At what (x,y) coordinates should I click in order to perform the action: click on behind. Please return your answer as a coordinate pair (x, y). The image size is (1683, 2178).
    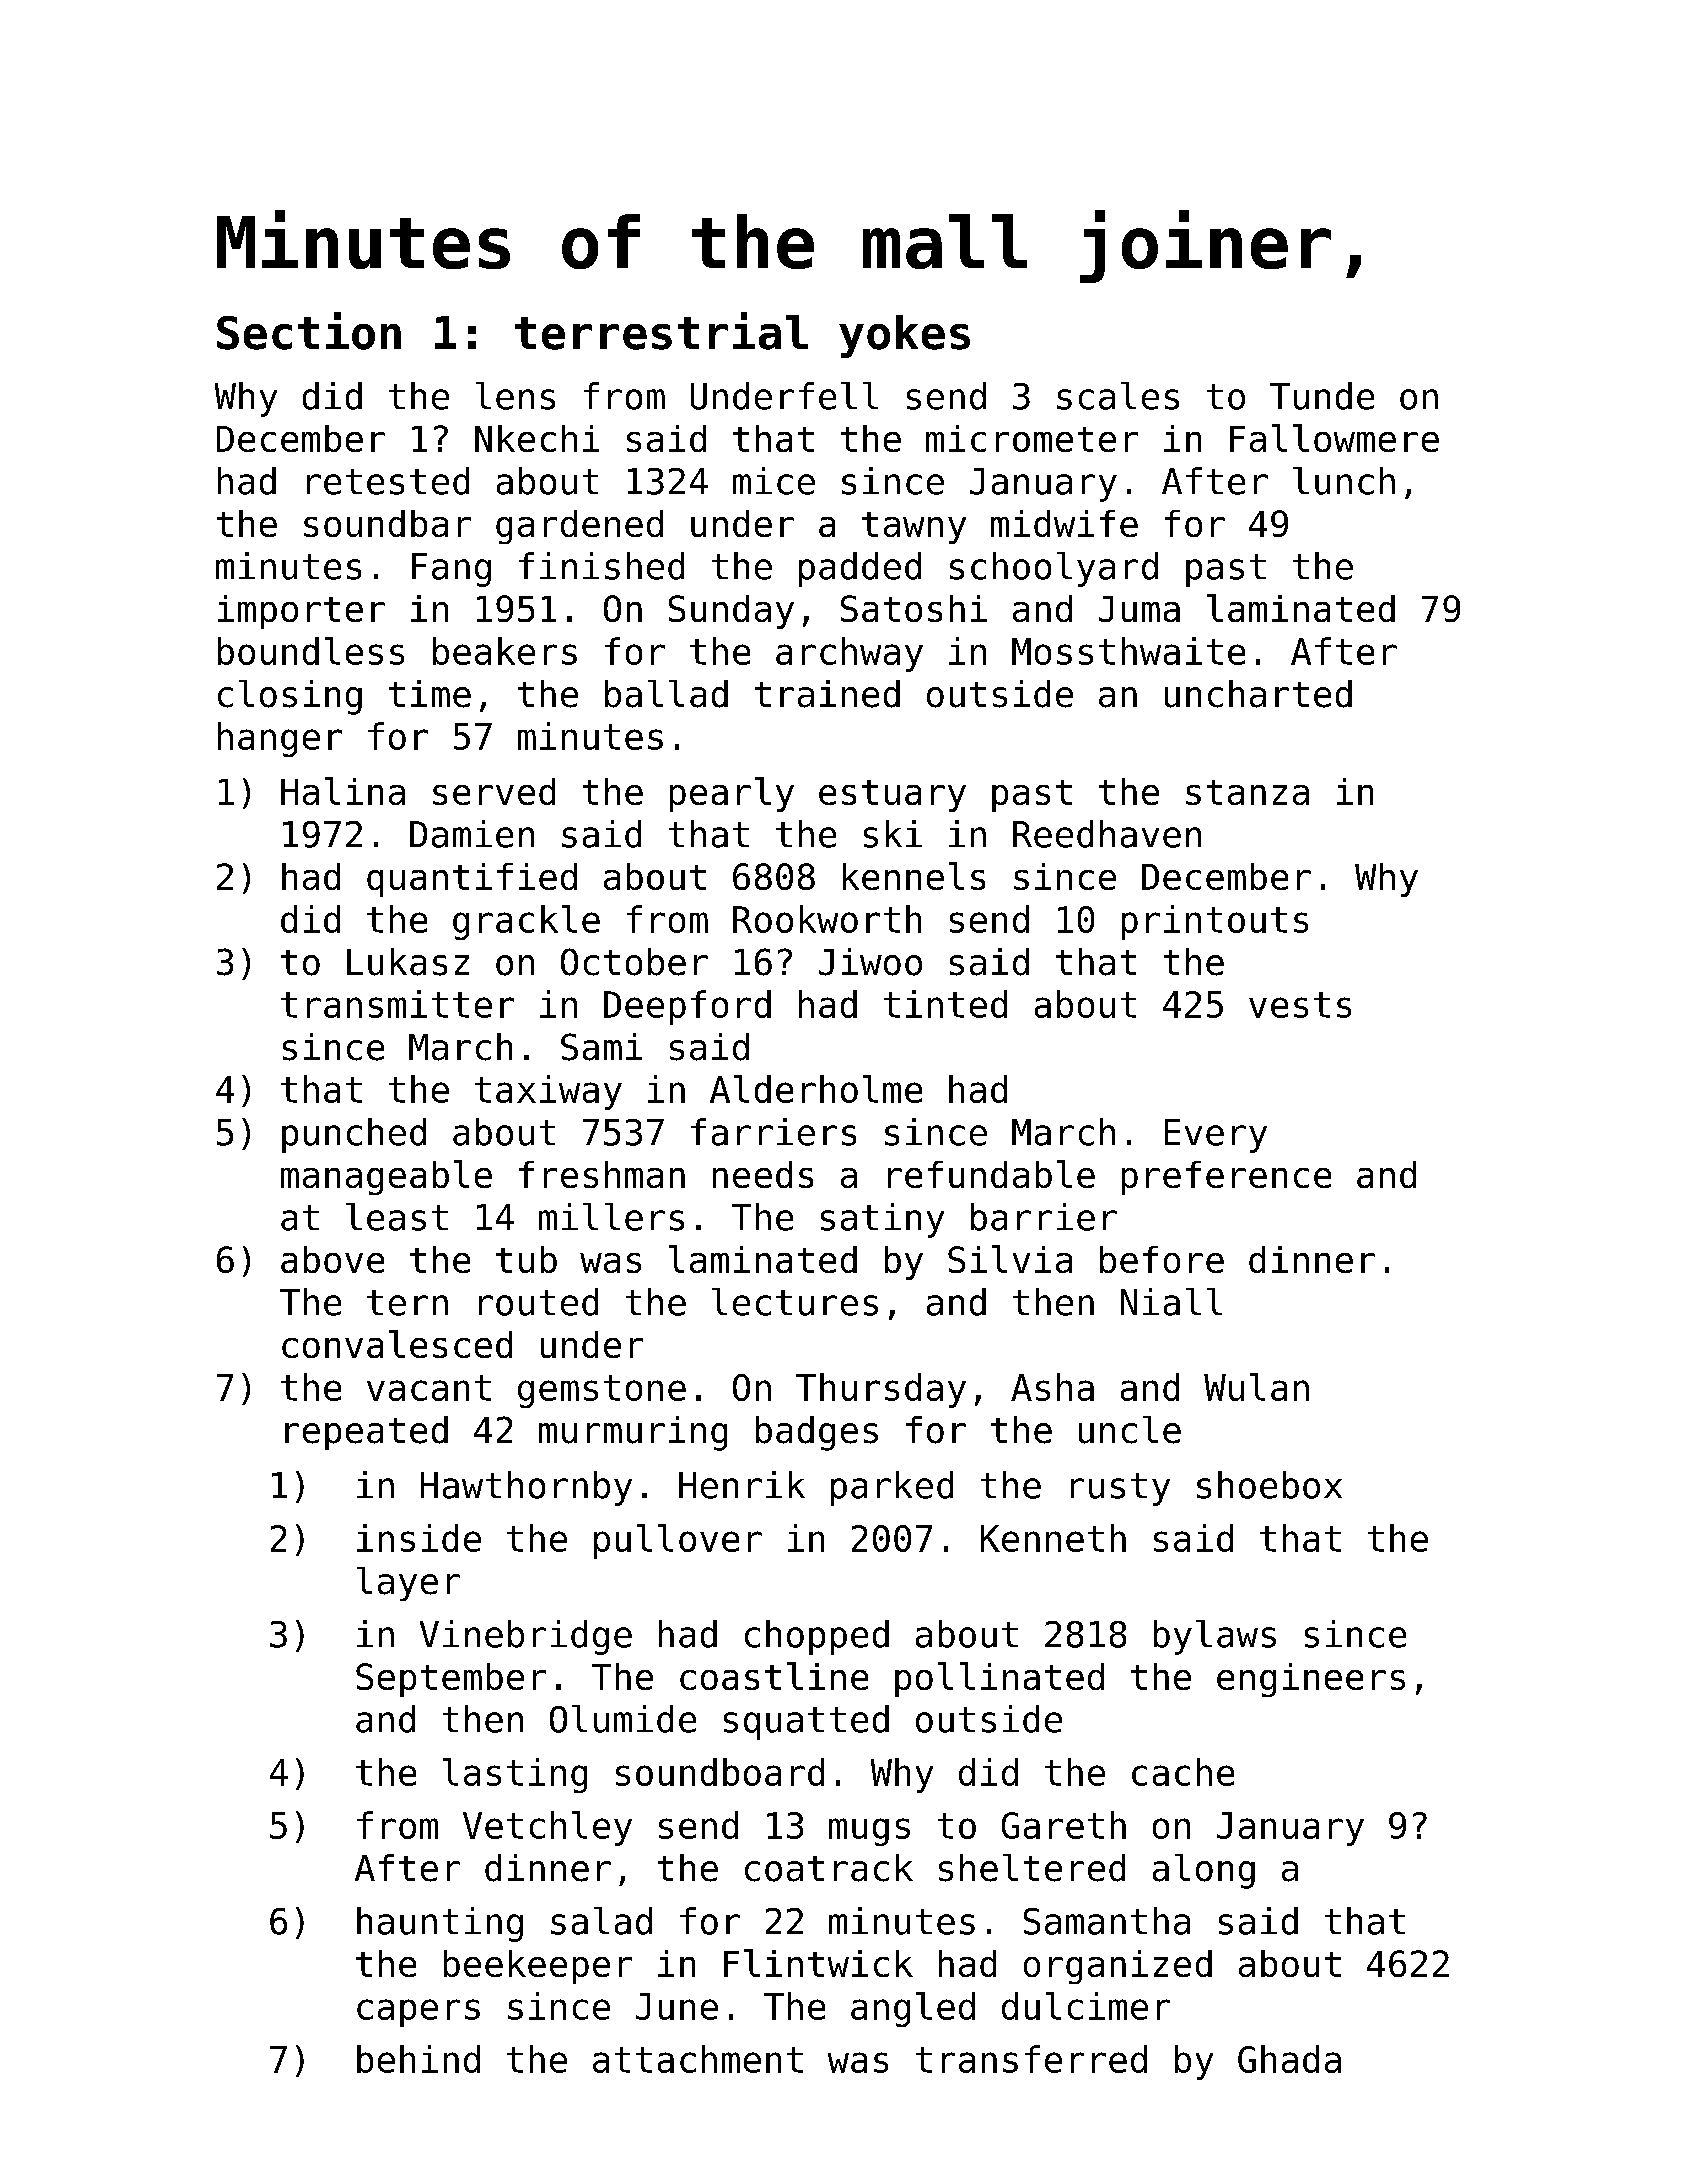
    Looking at the image, I should click on (418, 2059).
